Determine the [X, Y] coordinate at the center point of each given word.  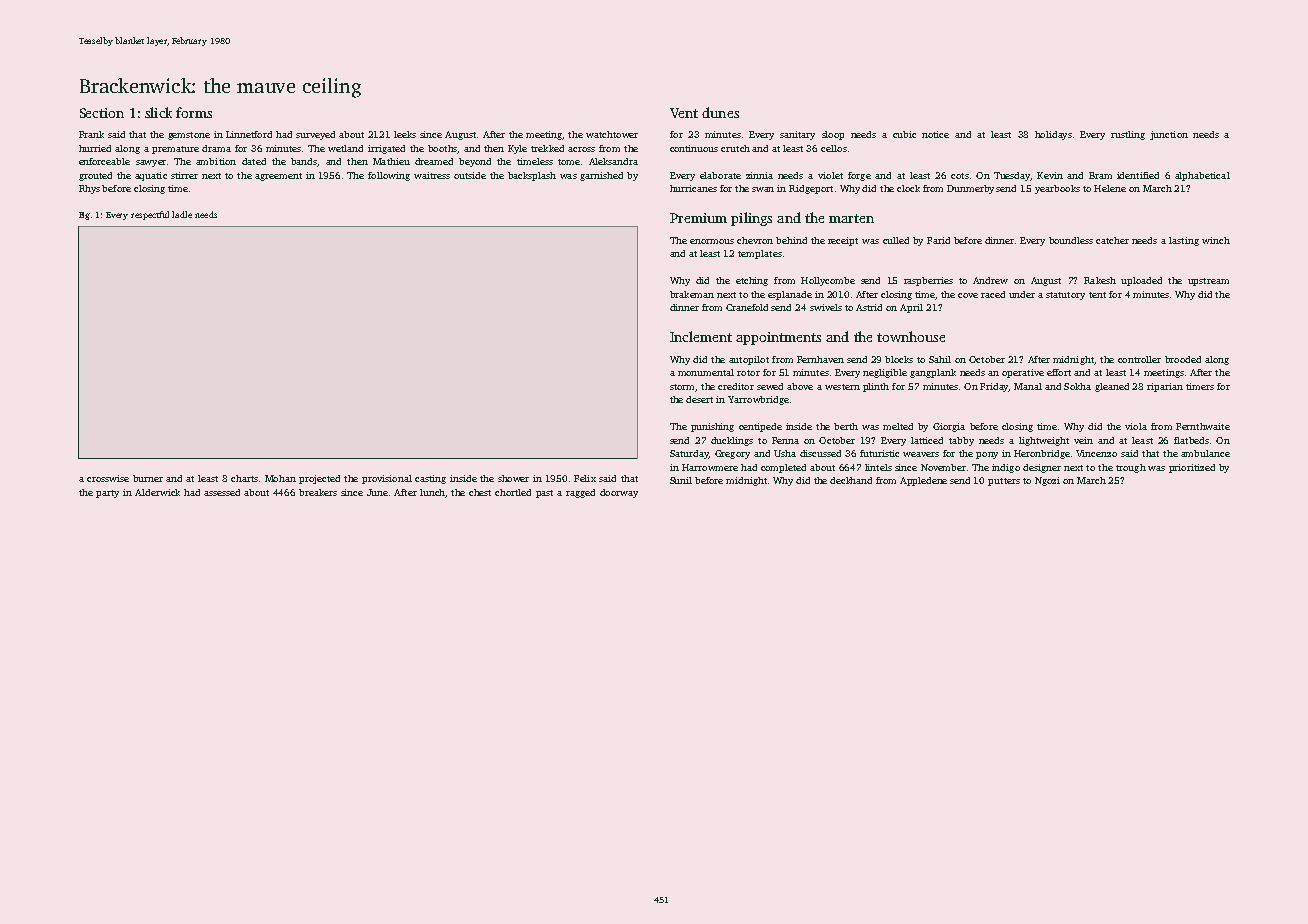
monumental [706, 372]
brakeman [692, 294]
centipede [760, 427]
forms [194, 112]
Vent [684, 113]
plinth [876, 387]
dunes [720, 112]
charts [244, 478]
